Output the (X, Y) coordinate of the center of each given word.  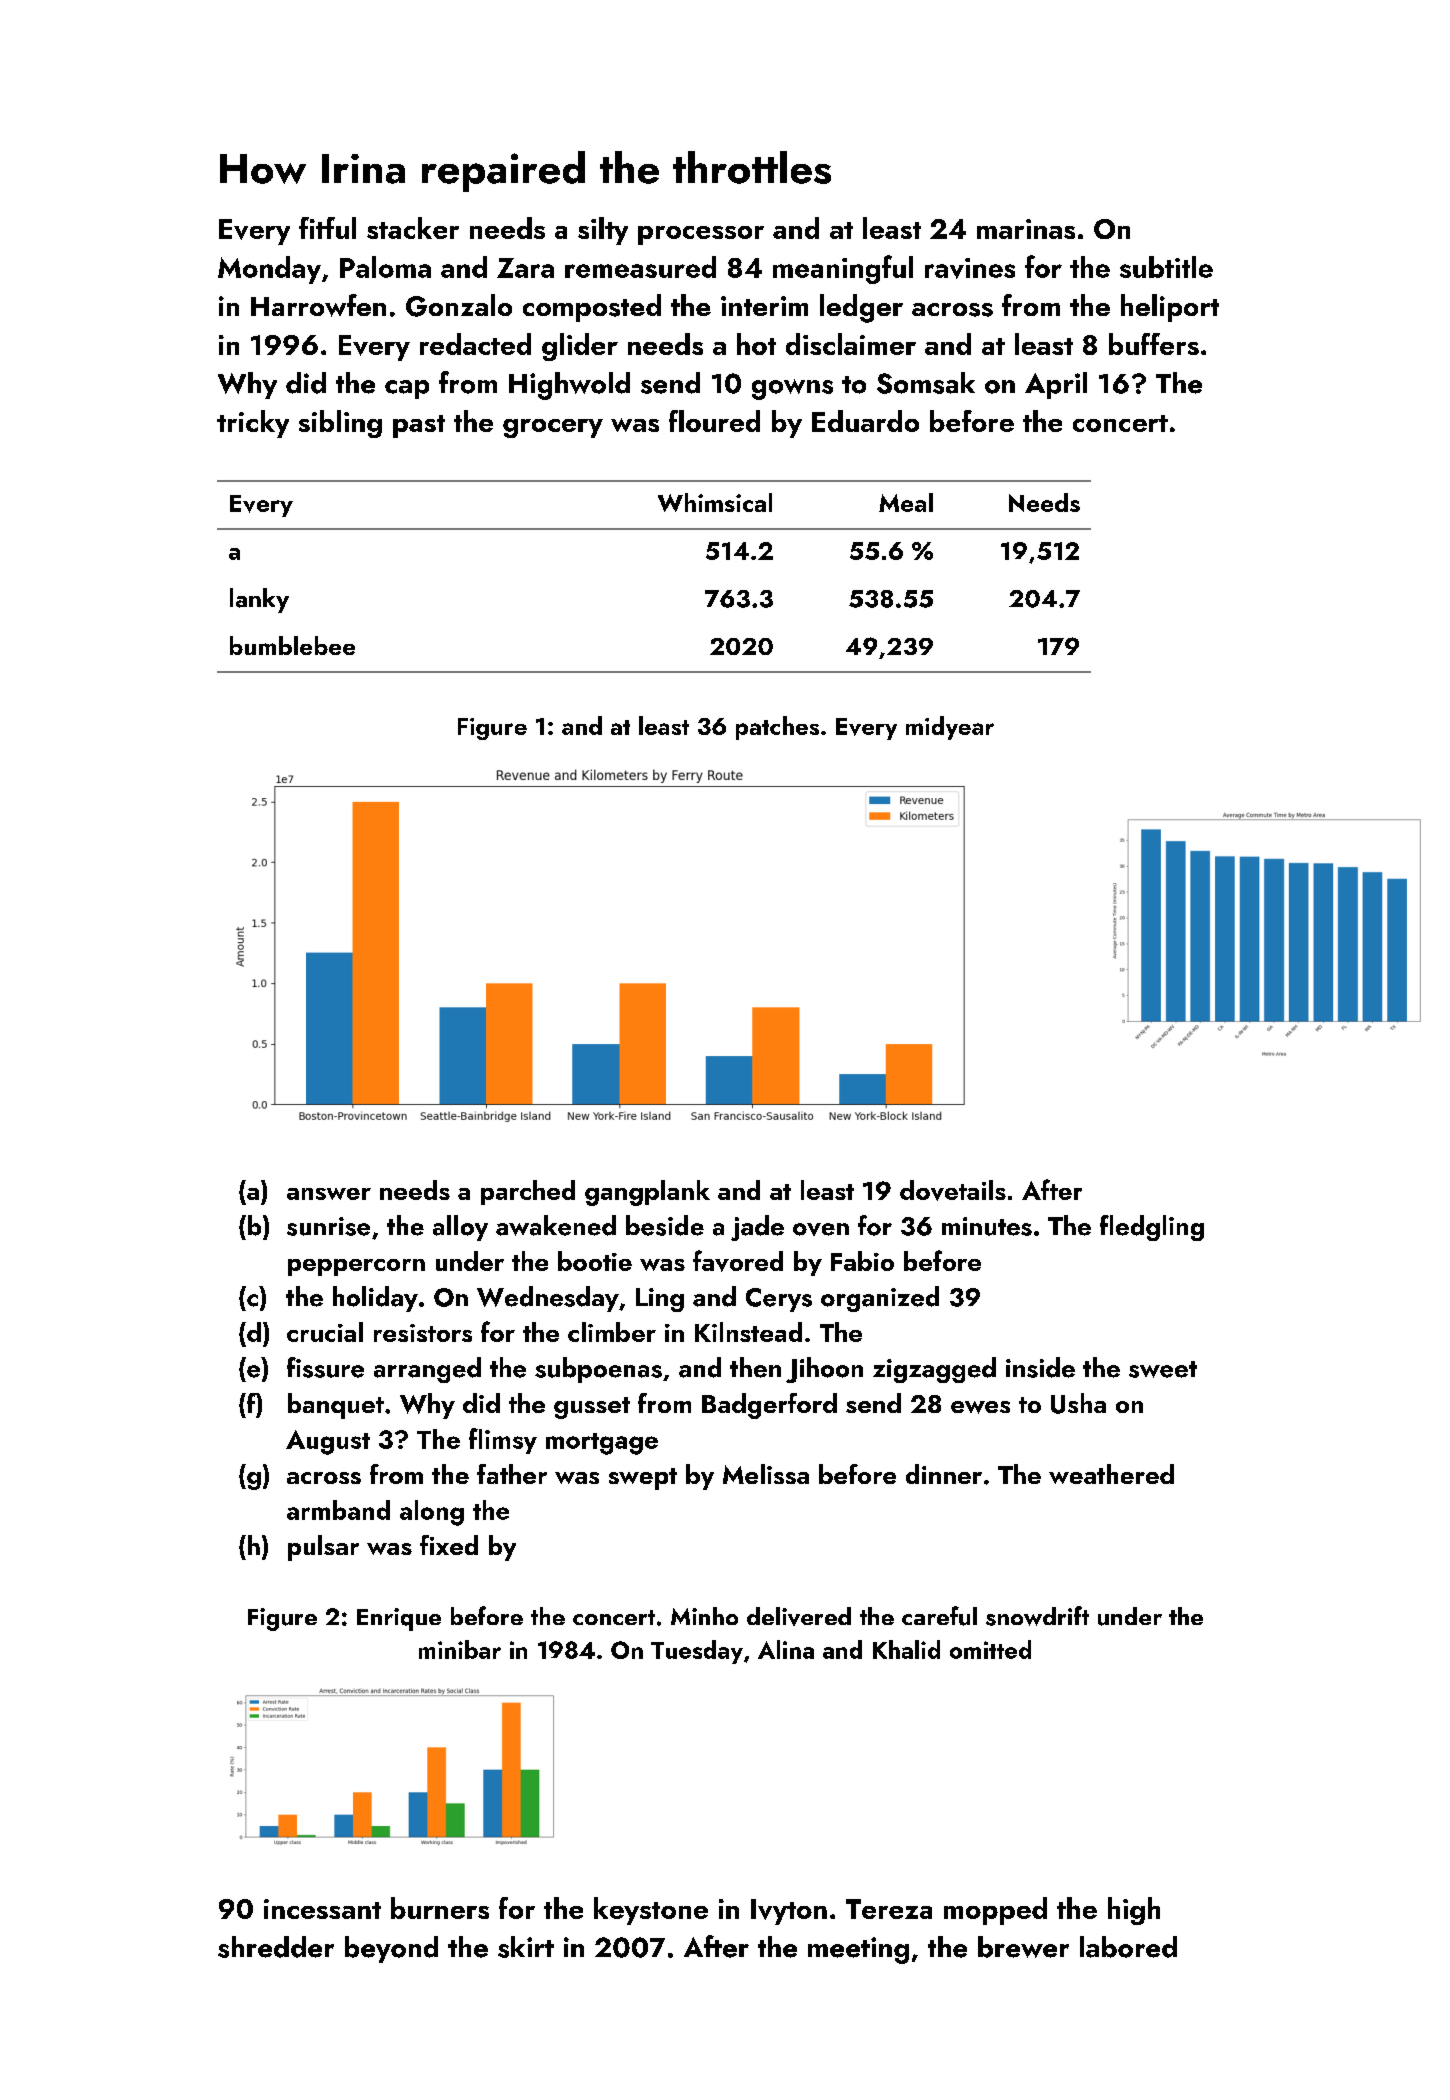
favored (738, 1261)
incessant (322, 1909)
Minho (704, 1616)
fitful (327, 228)
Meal (906, 502)
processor (701, 235)
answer (329, 1194)
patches (777, 728)
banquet (336, 1406)
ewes (980, 1407)
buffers (1154, 344)
